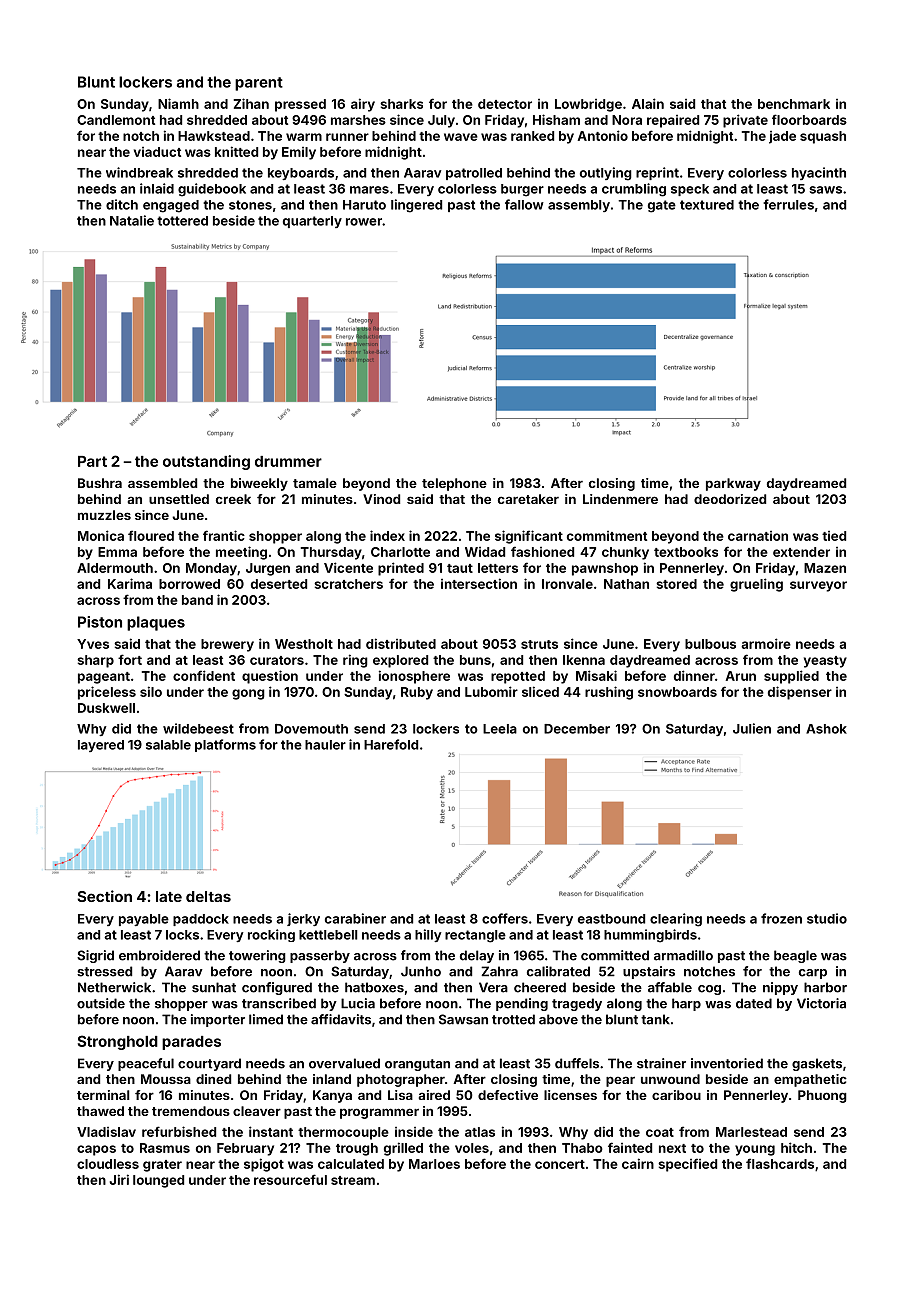 This screenshot has width=924, height=1308. I want to click on flashcards, so click(780, 1163).
